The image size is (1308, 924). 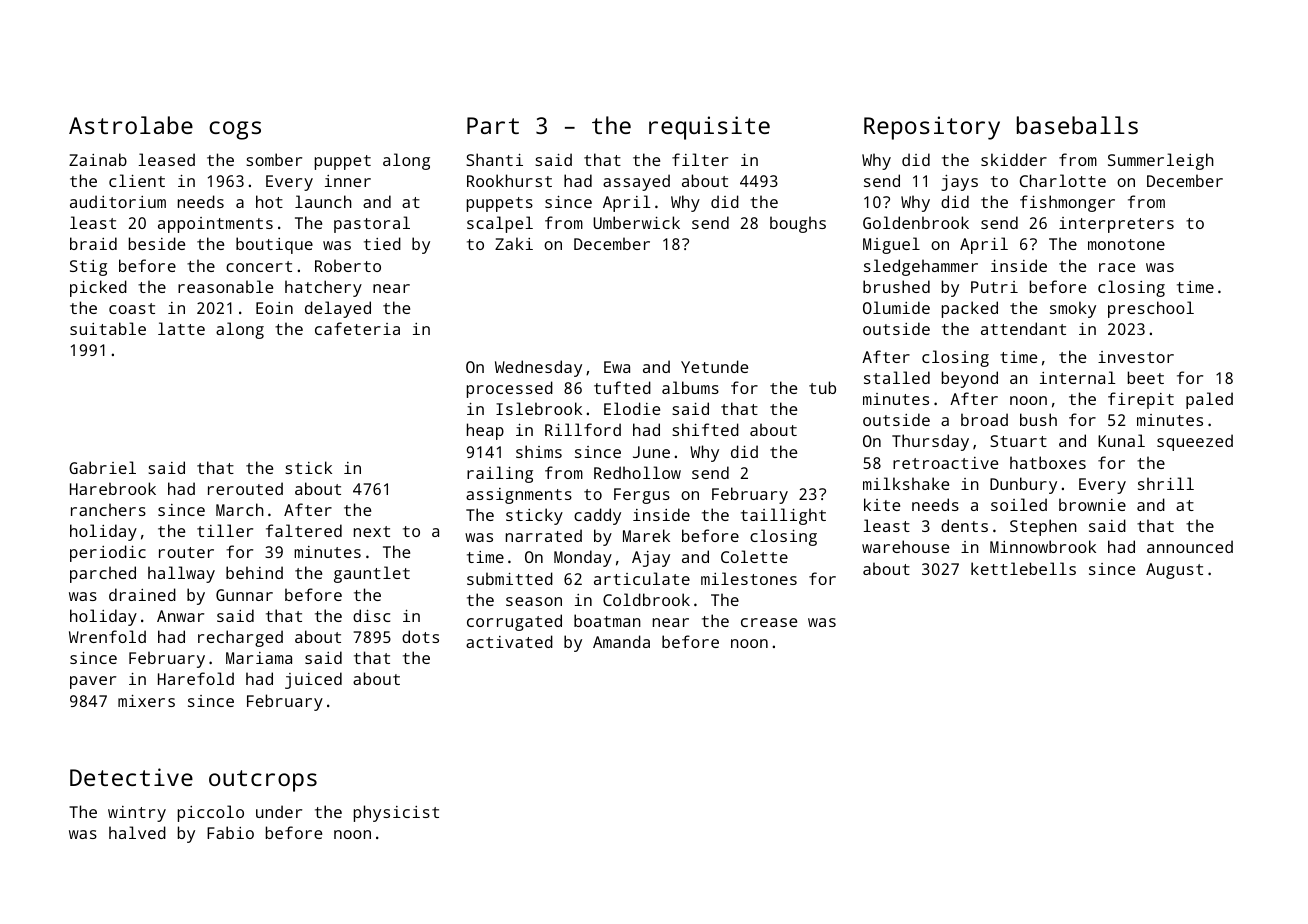 I want to click on Minnowbrook, so click(x=1043, y=546).
